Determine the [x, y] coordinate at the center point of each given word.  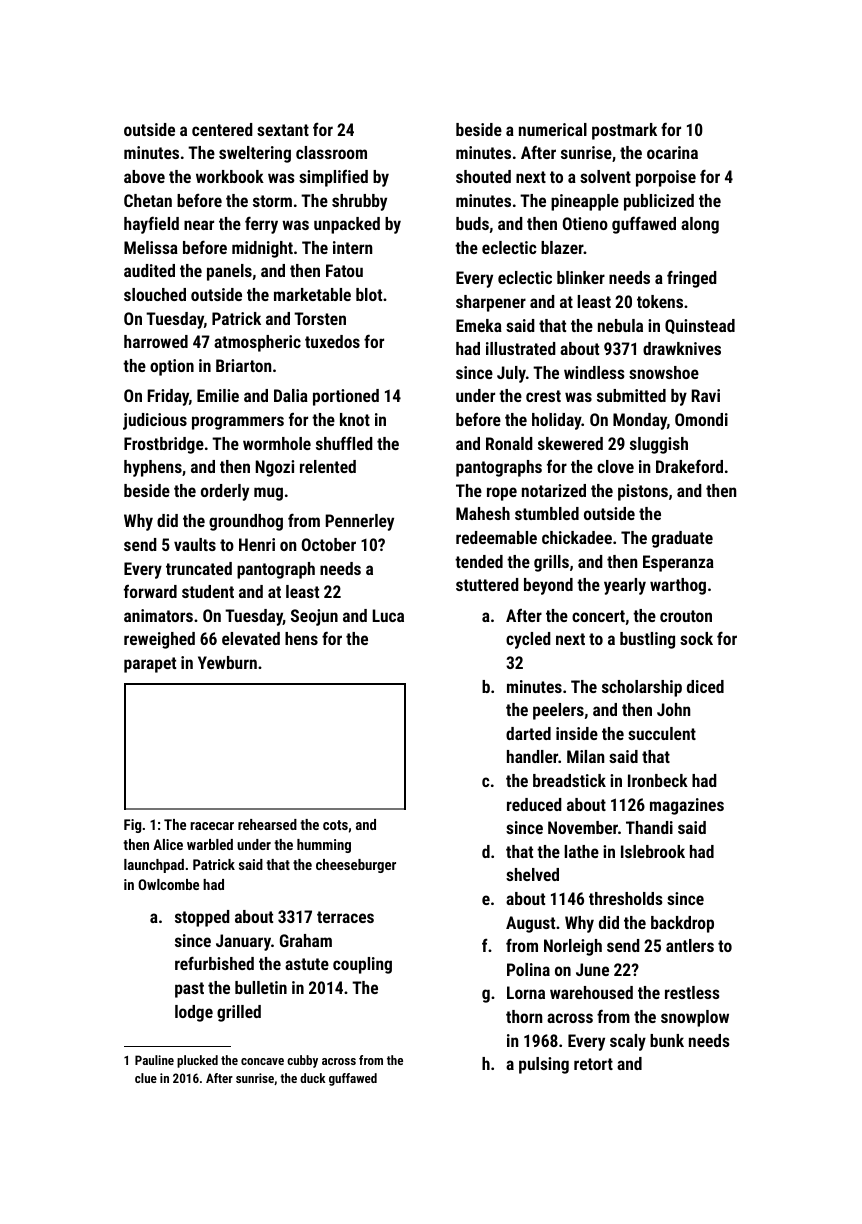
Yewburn [227, 662]
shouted [483, 176]
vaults [195, 544]
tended [479, 561]
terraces [345, 917]
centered [222, 129]
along [700, 225]
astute [307, 964]
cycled [528, 640]
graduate [682, 539]
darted [528, 733]
